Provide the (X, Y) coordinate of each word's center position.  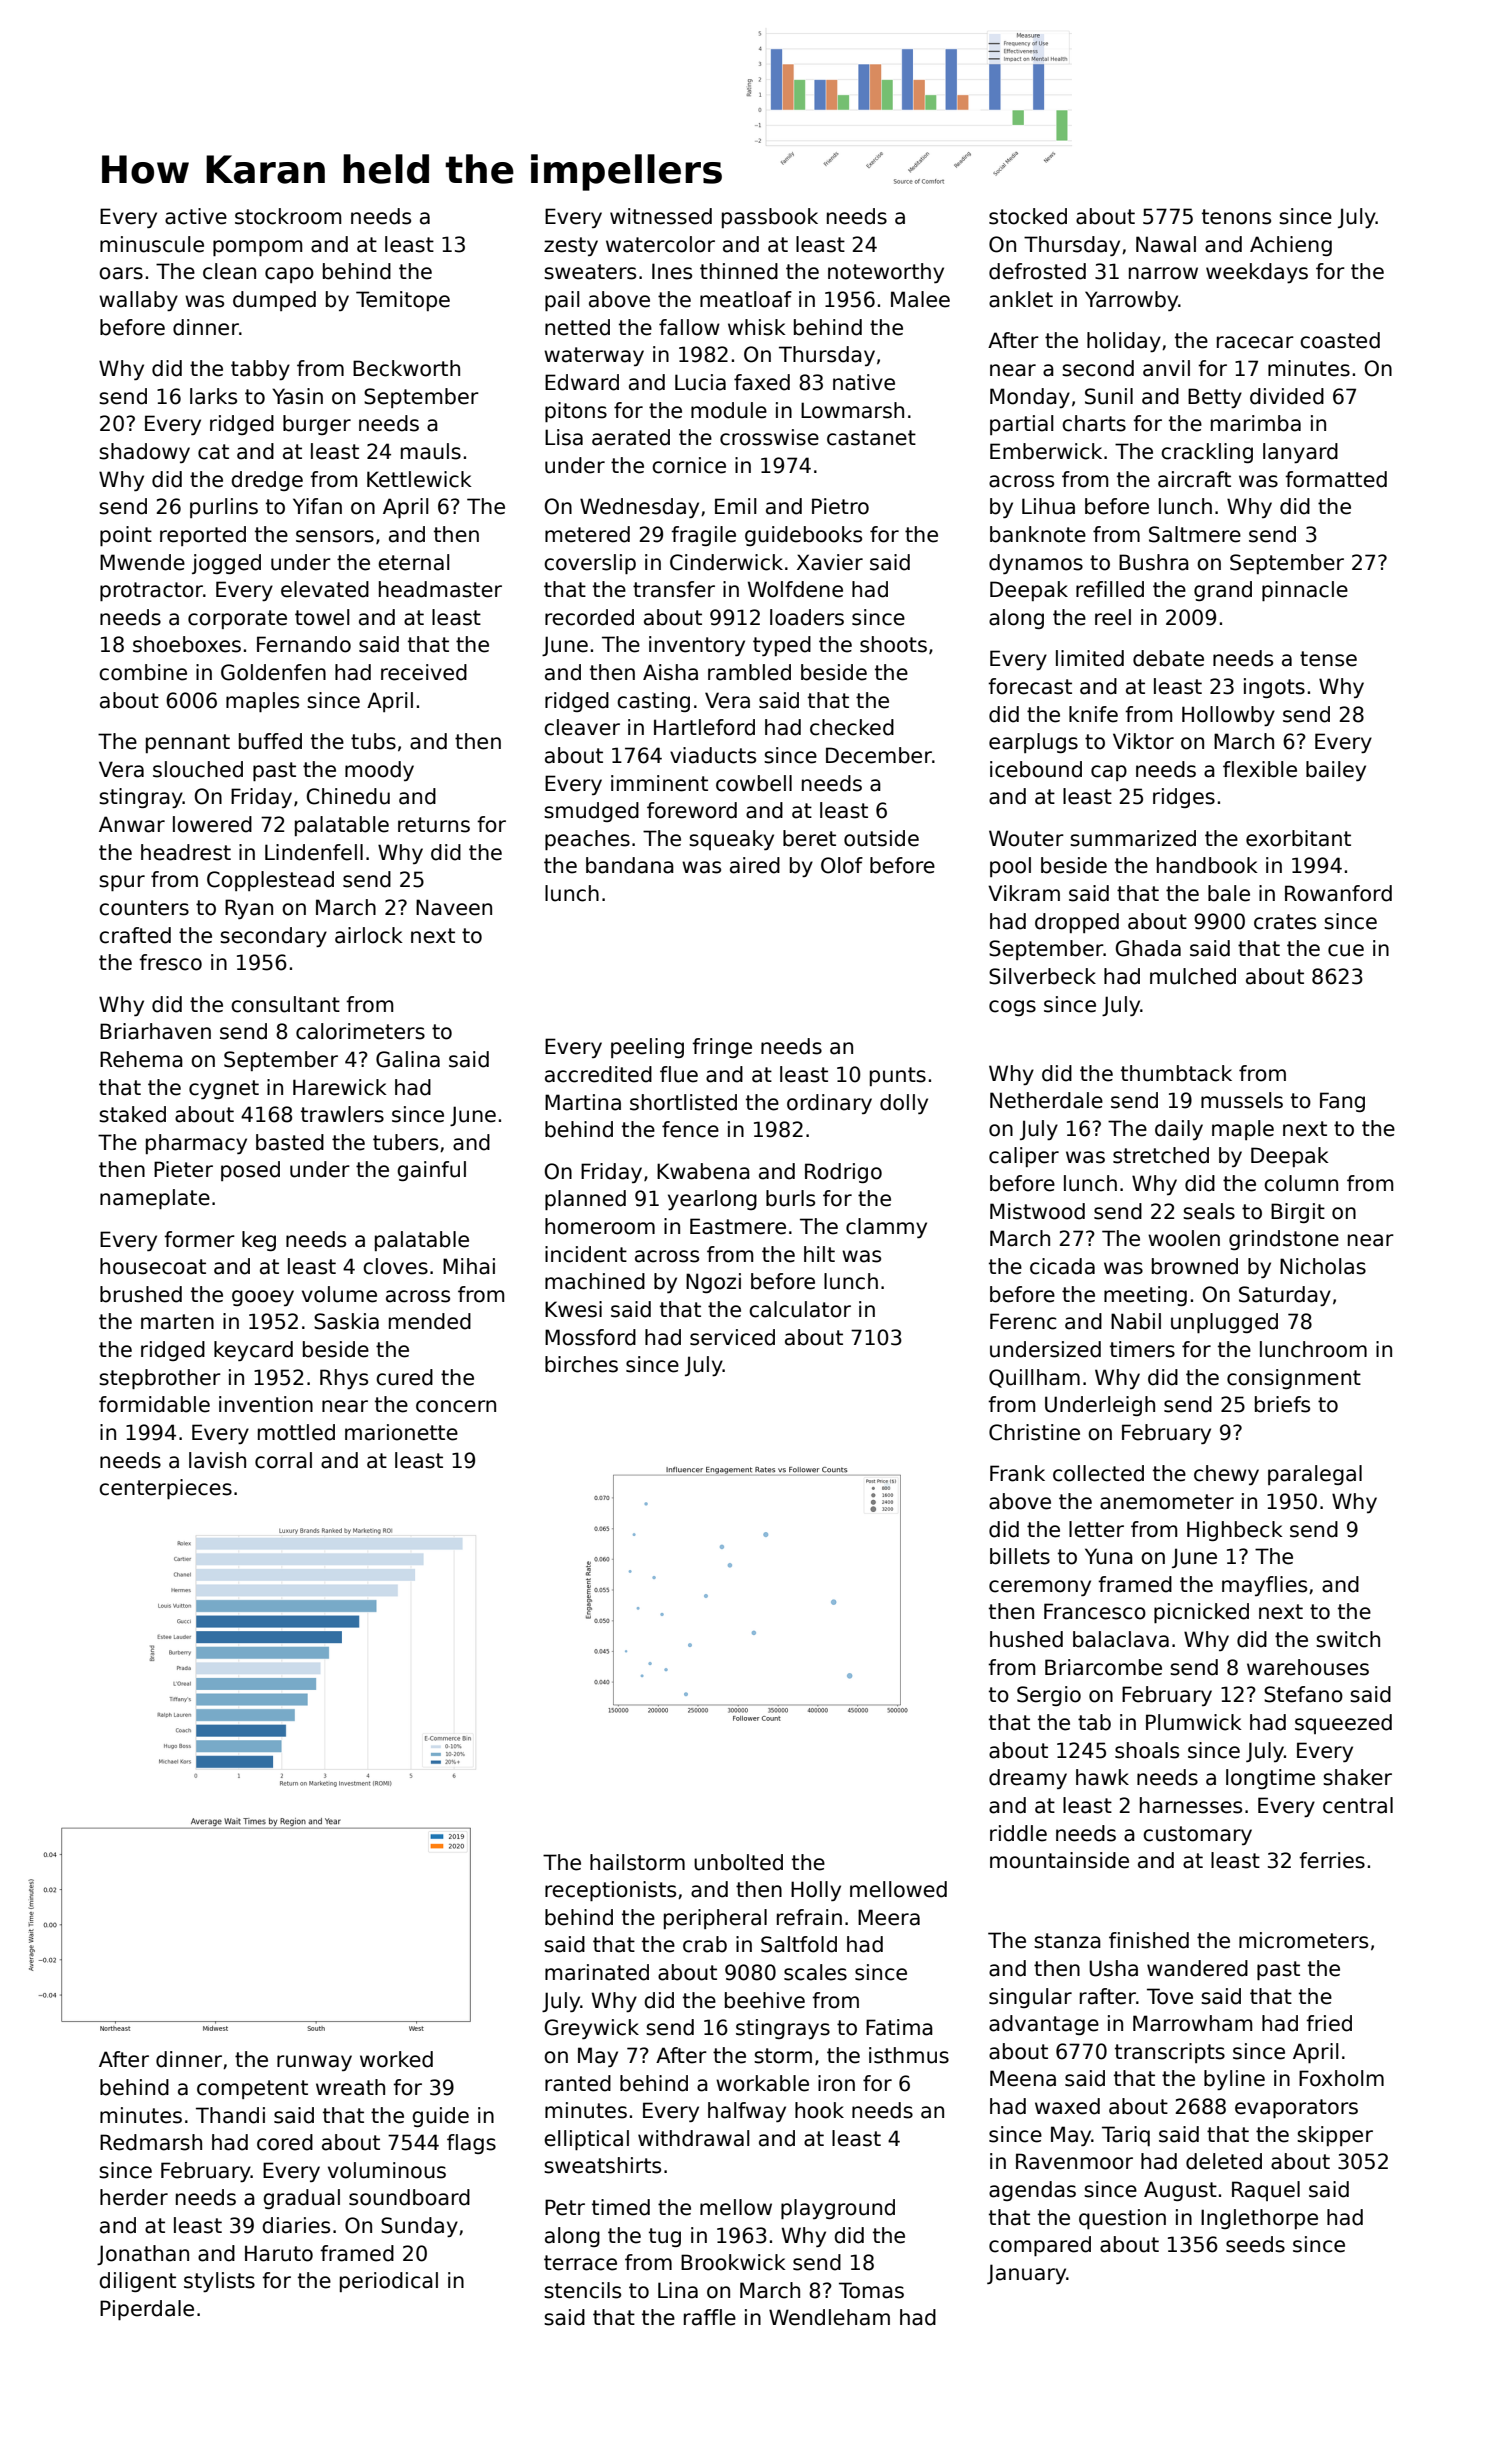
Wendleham (829, 2317)
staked (132, 1114)
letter (1096, 1529)
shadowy (144, 453)
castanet (871, 438)
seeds (1255, 2244)
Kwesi (573, 1309)
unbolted (738, 1862)
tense (1328, 659)
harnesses (1191, 1805)
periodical (389, 2282)
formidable (154, 1404)
